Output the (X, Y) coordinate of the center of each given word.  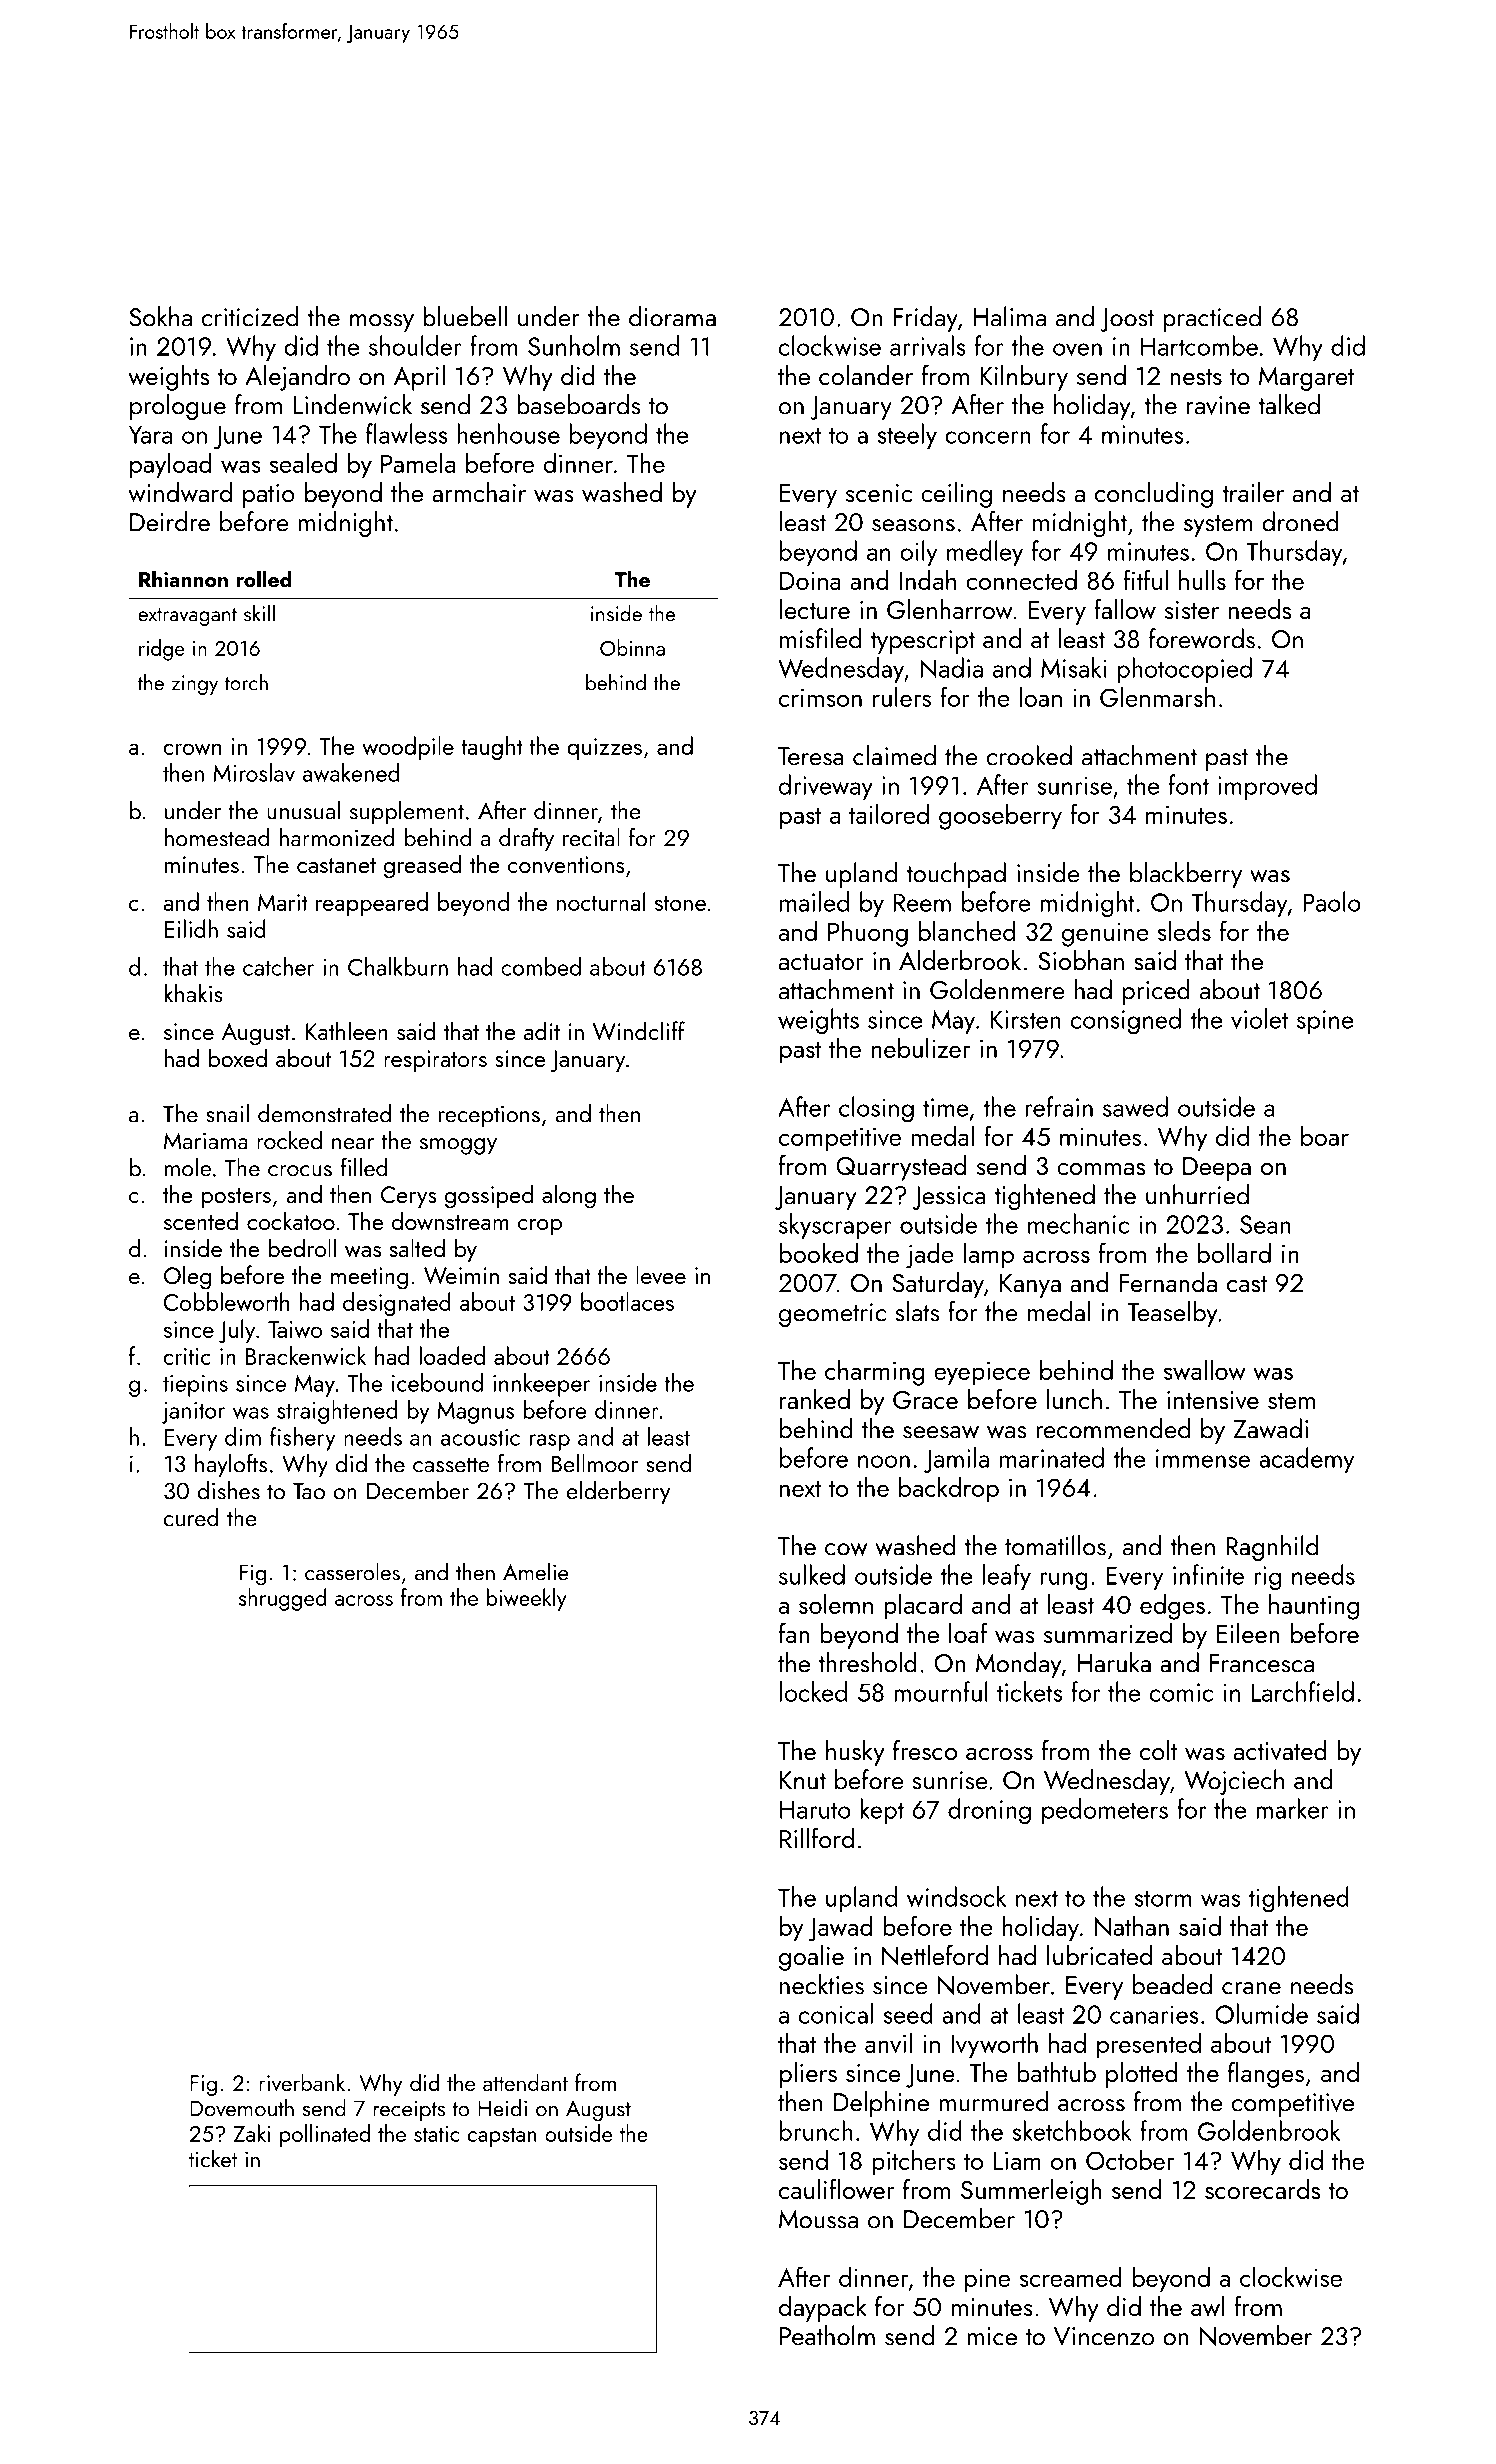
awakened (351, 772)
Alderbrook (960, 960)
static (437, 2134)
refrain (1059, 1106)
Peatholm (827, 2335)
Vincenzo (1104, 2336)
